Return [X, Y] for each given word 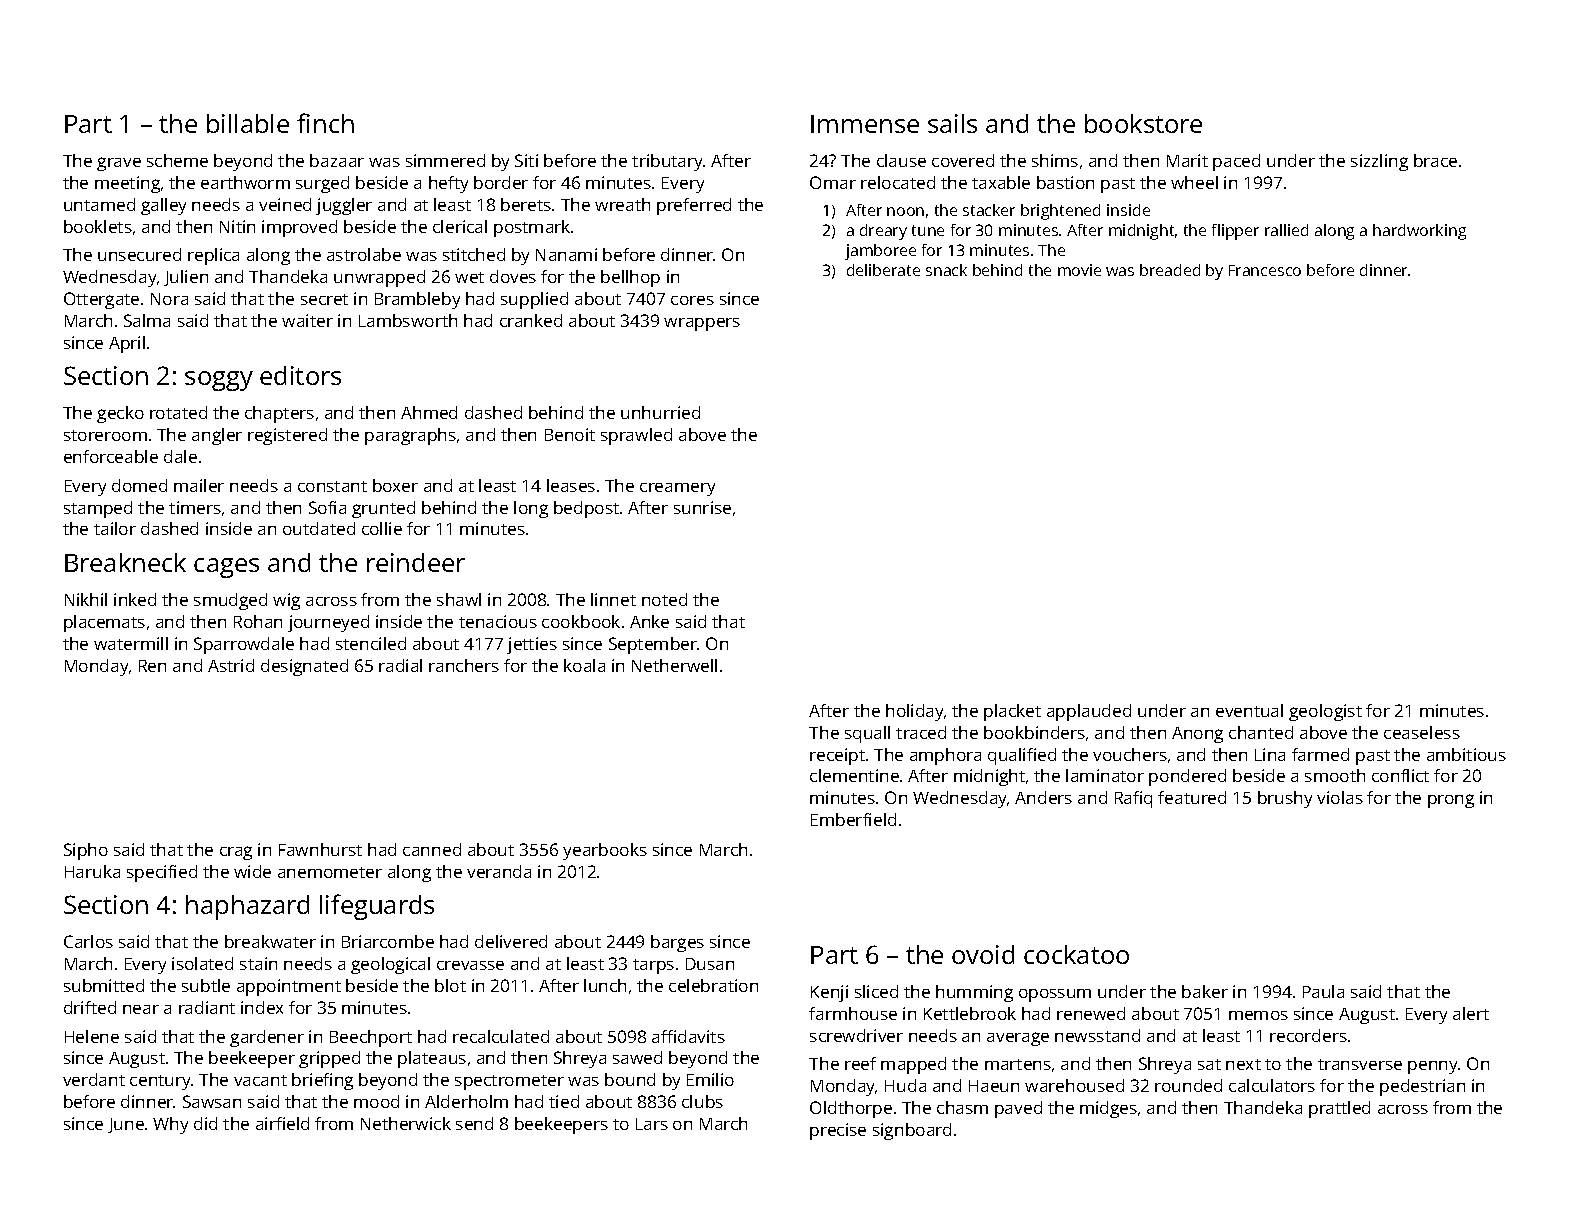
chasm [962, 1107]
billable [248, 123]
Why [170, 1125]
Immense [865, 124]
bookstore [1143, 123]
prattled [1339, 1109]
